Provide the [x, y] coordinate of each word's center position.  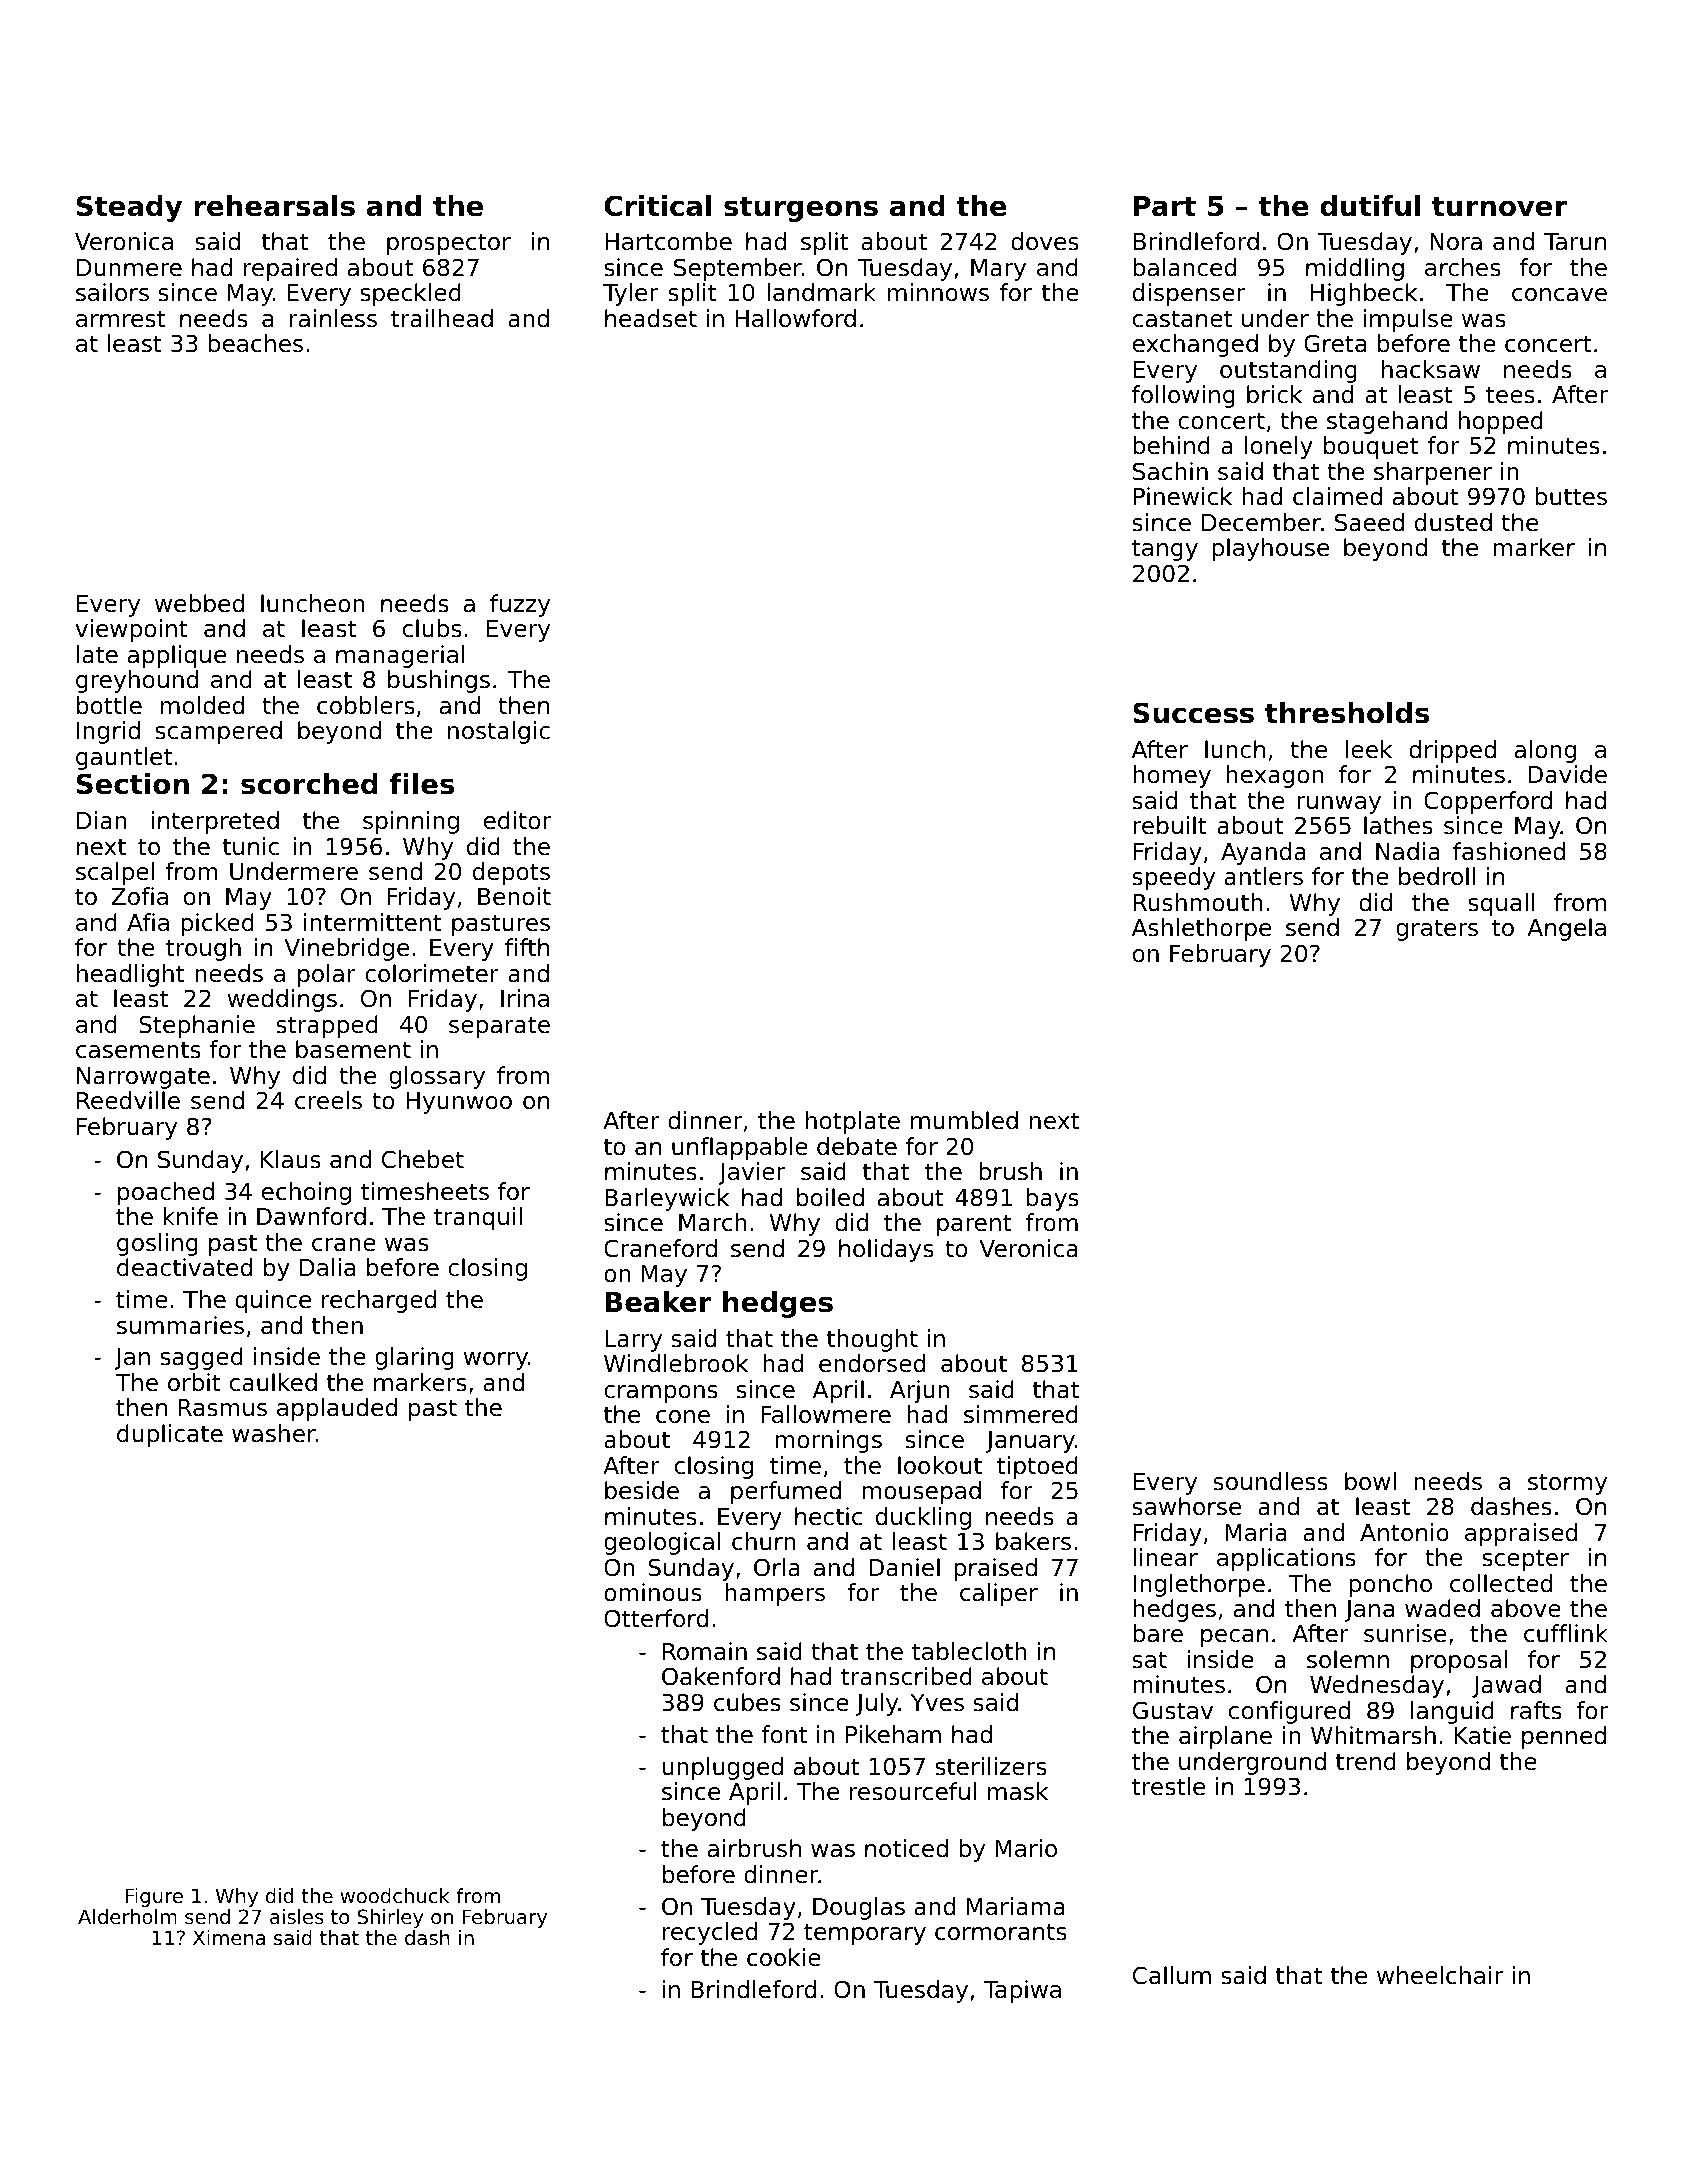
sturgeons [801, 209]
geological [662, 1543]
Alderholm [127, 1917]
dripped [1452, 751]
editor [517, 820]
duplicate [170, 1435]
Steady [129, 208]
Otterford [656, 1618]
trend [1366, 1761]
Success [1193, 713]
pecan [1234, 1638]
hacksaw [1431, 369]
